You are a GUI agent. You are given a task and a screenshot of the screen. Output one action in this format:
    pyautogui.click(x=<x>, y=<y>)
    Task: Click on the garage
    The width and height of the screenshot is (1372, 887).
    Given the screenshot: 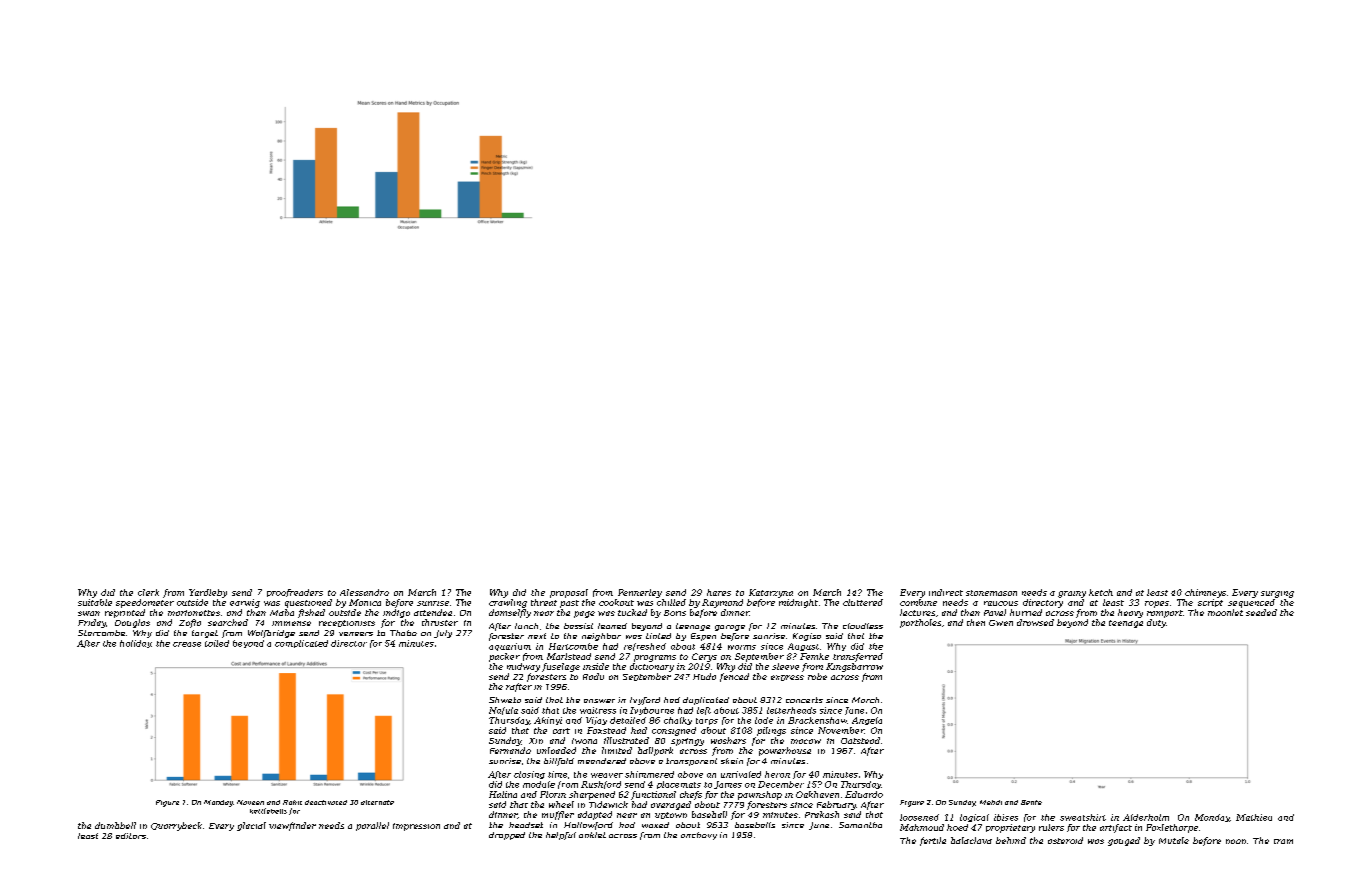 What is the action you would take?
    pyautogui.click(x=730, y=628)
